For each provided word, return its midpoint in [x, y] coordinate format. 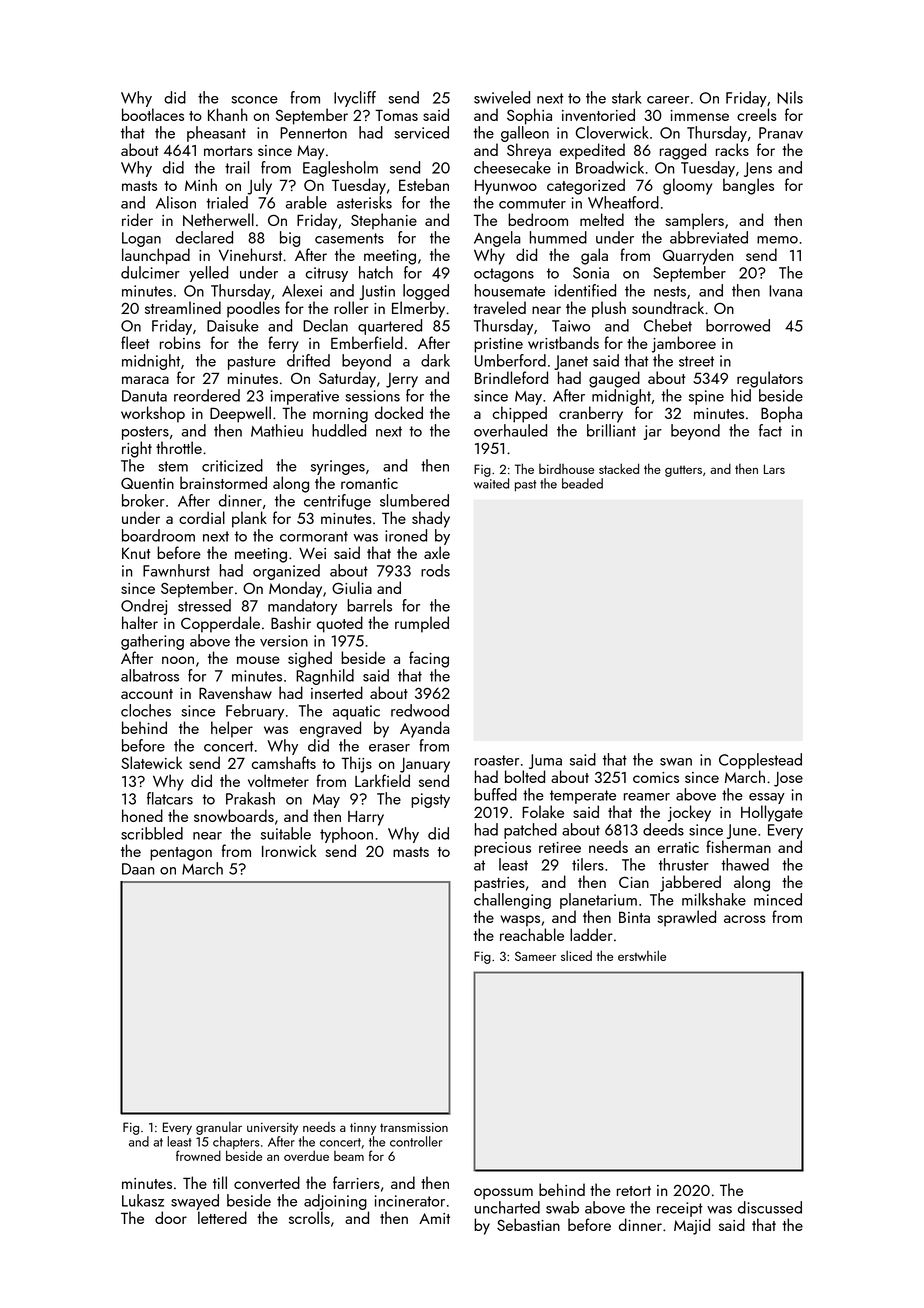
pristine [498, 345]
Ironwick [289, 850]
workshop [153, 414]
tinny [363, 1129]
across [745, 919]
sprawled [686, 918]
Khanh [227, 114]
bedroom [538, 219]
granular [219, 1128]
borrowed [738, 325]
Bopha [781, 414]
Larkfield [382, 780]
